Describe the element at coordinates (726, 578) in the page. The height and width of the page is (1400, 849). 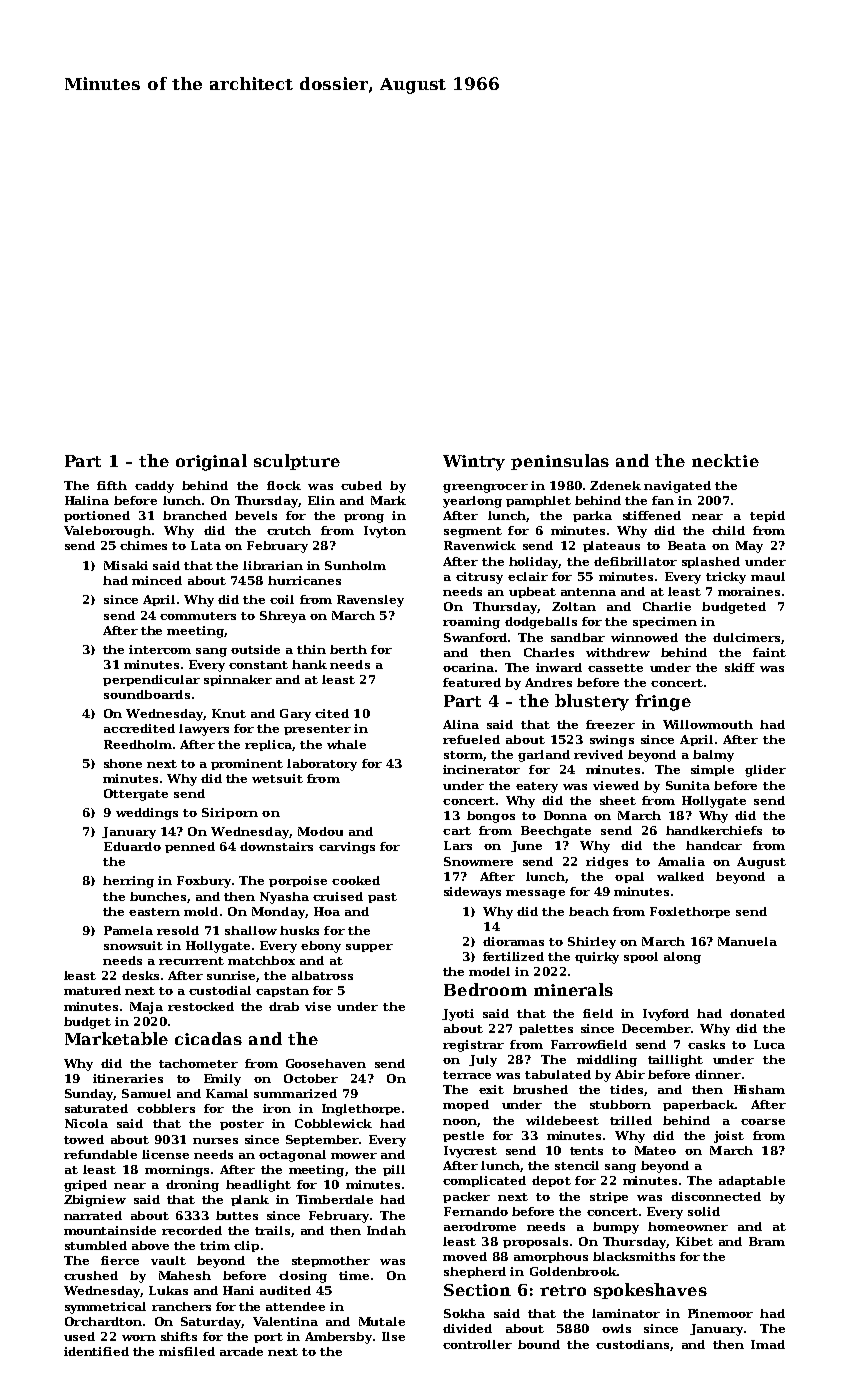
I see `tricky` at that location.
